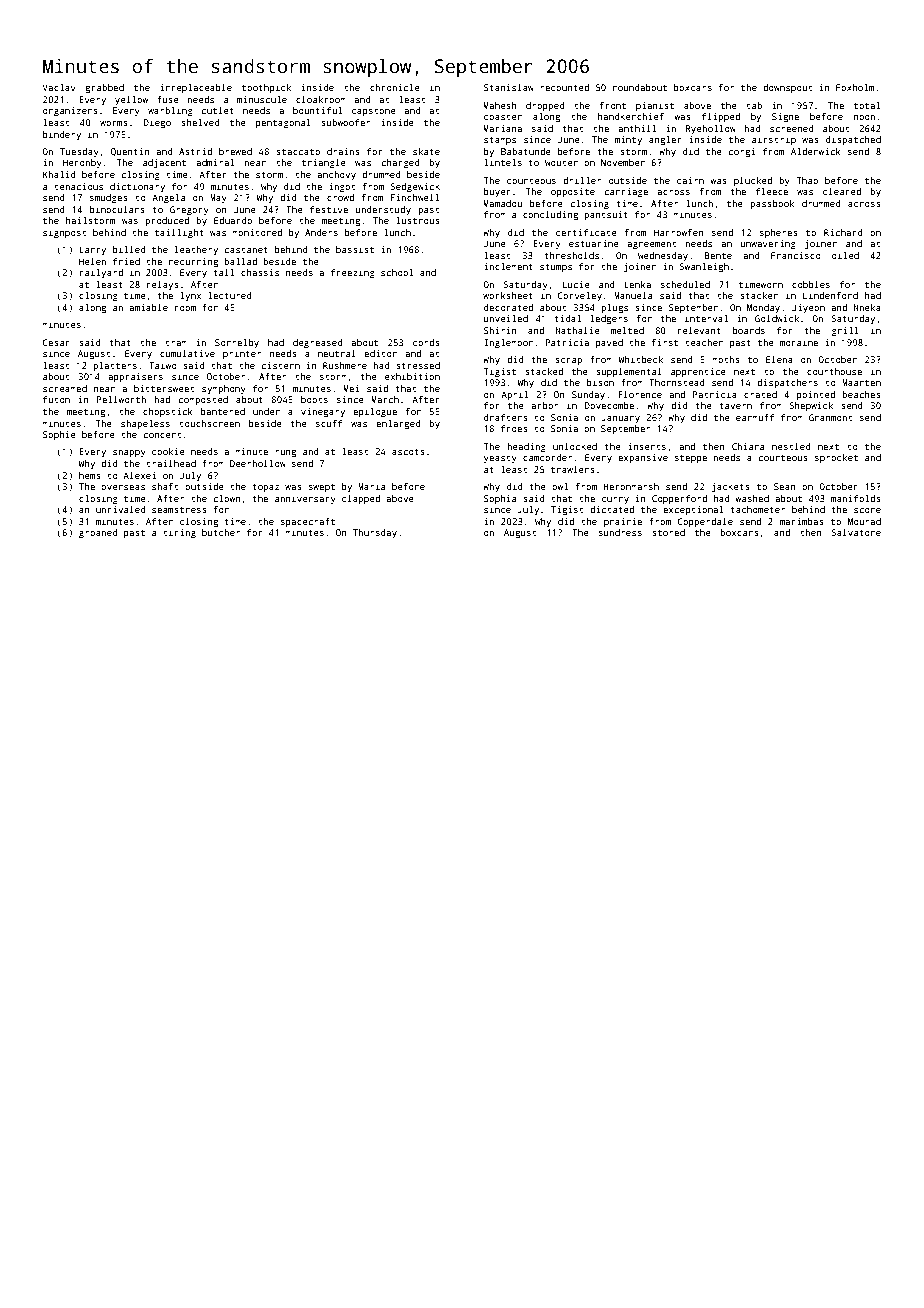  Describe the element at coordinates (415, 197) in the page. I see `Finchwell` at that location.
